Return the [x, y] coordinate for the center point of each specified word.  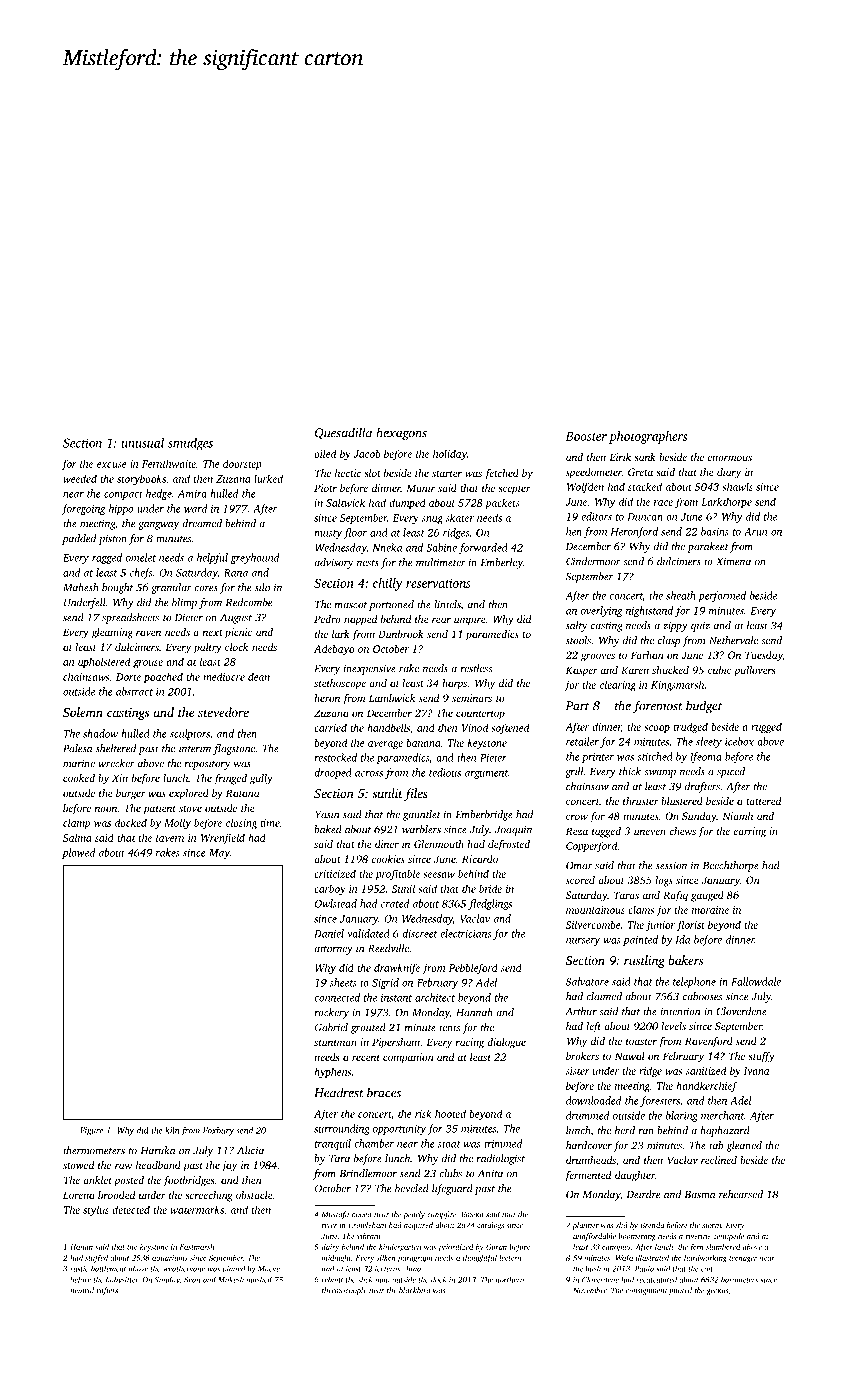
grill [574, 772]
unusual [142, 443]
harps [454, 684]
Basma [700, 1195]
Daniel [329, 933]
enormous [730, 458]
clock [236, 647]
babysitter [122, 1280]
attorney [333, 950]
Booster [586, 436]
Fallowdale [756, 981]
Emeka [472, 1214]
